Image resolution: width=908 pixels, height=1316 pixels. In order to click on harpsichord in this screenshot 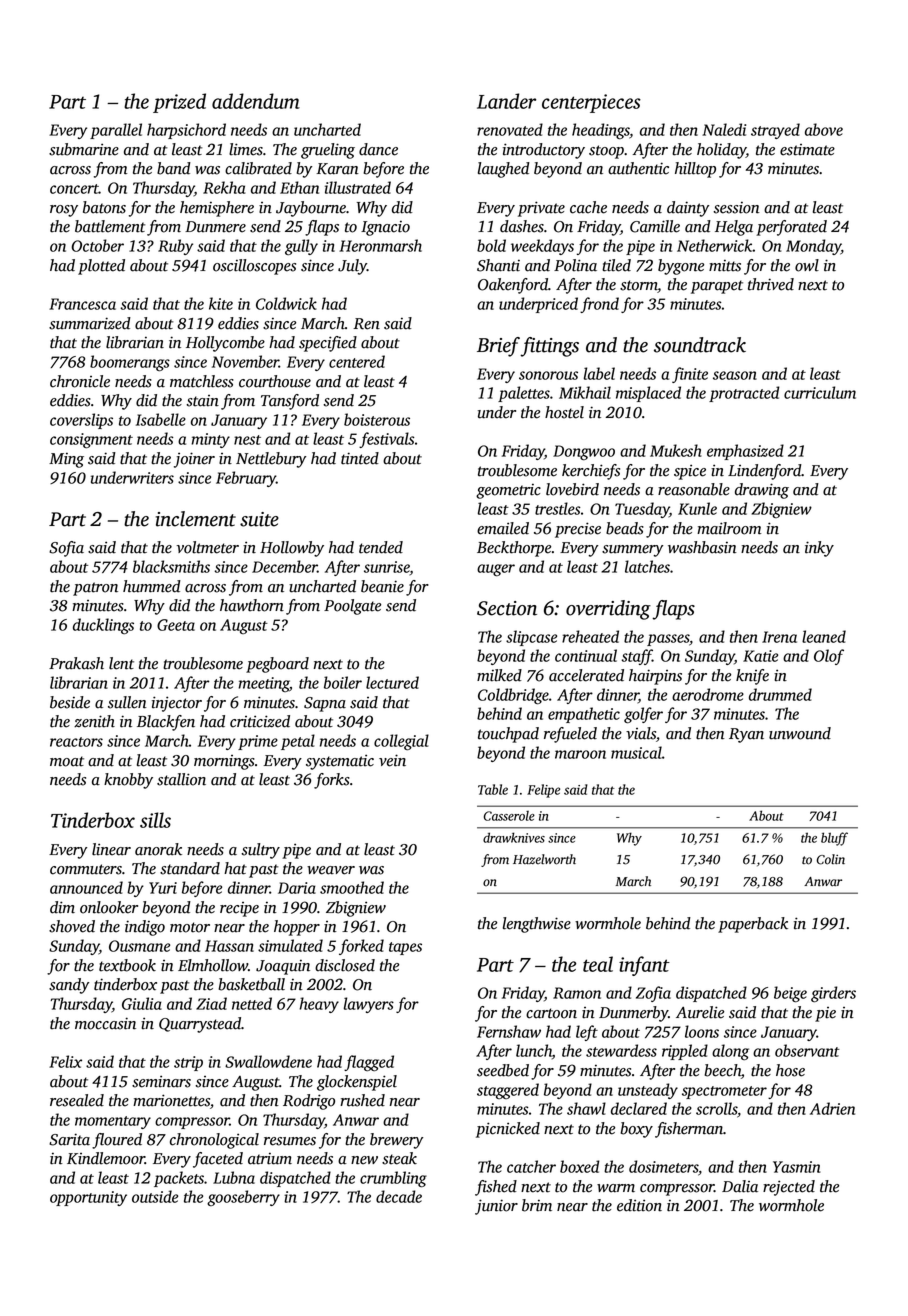, I will do `click(186, 131)`.
